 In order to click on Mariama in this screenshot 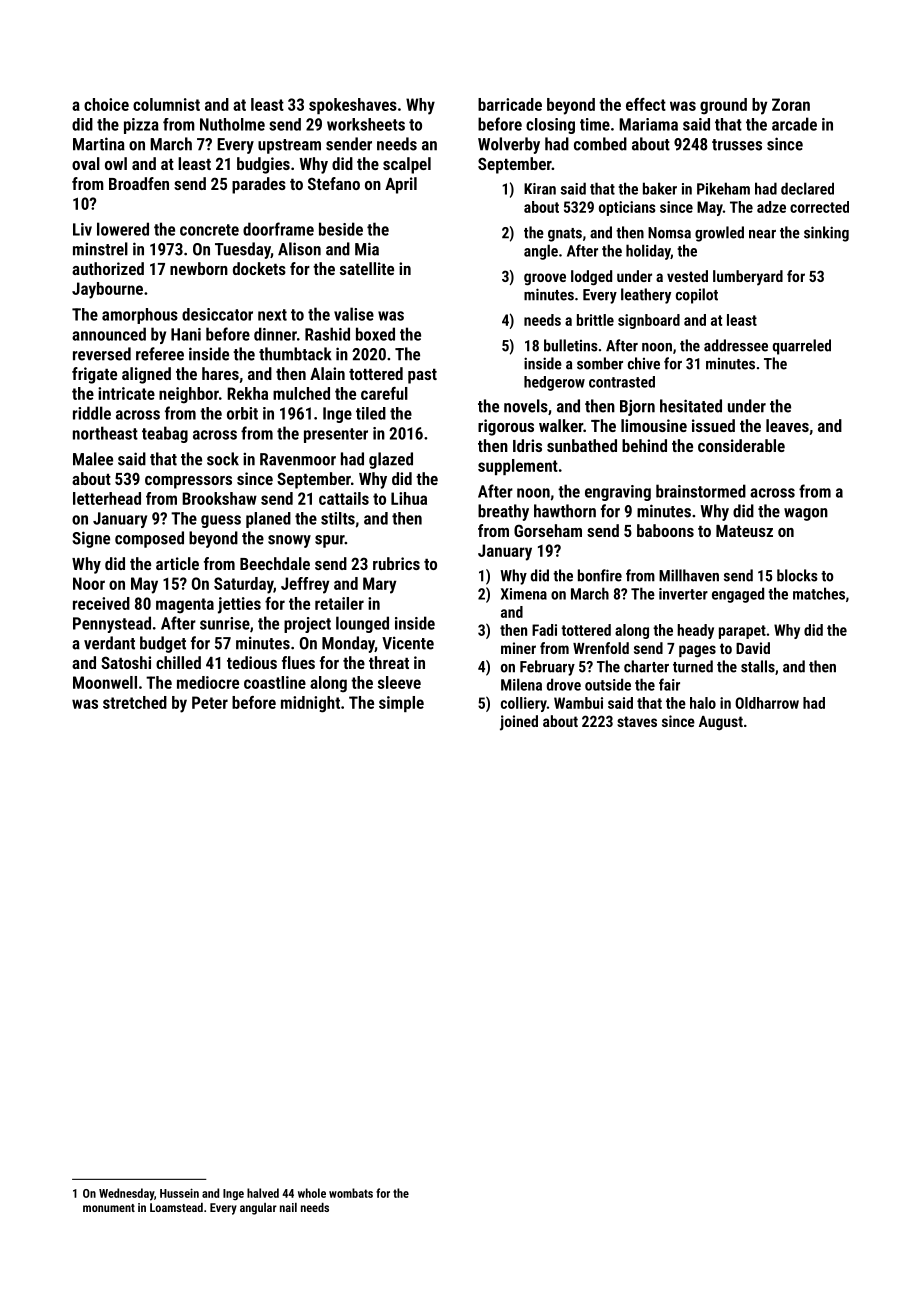, I will do `click(648, 124)`.
